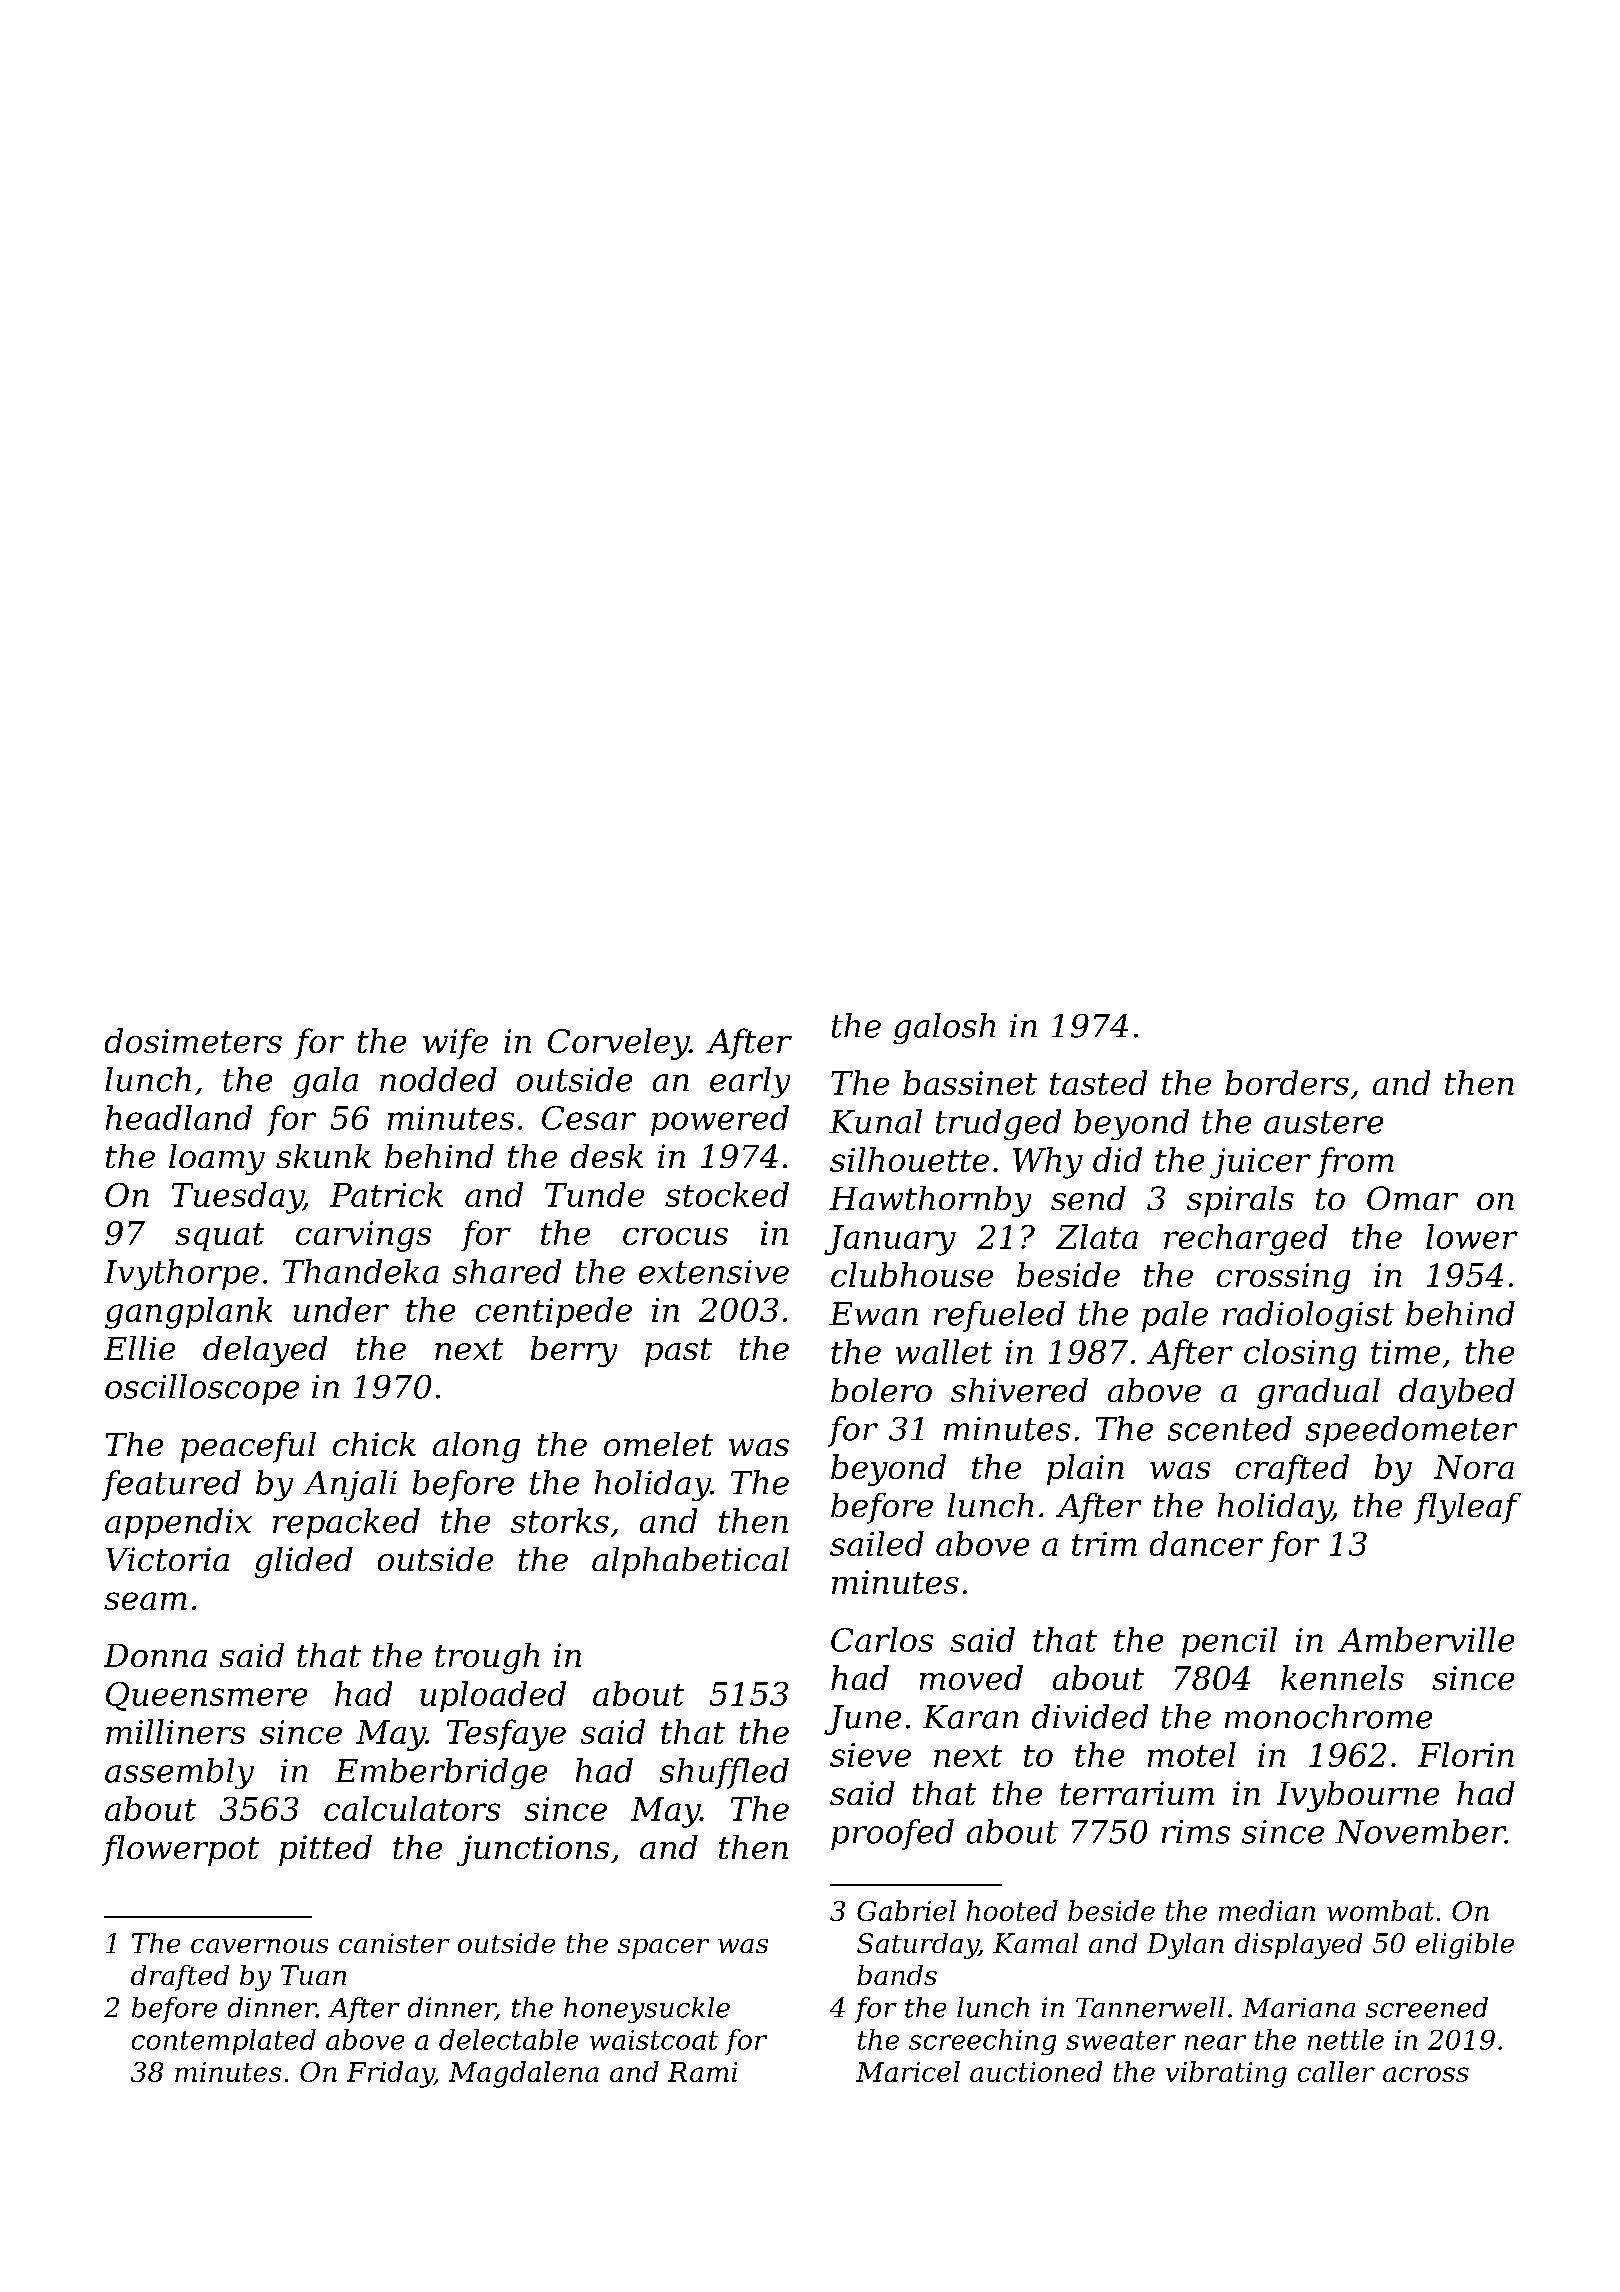  I want to click on Corveley, so click(618, 1044).
